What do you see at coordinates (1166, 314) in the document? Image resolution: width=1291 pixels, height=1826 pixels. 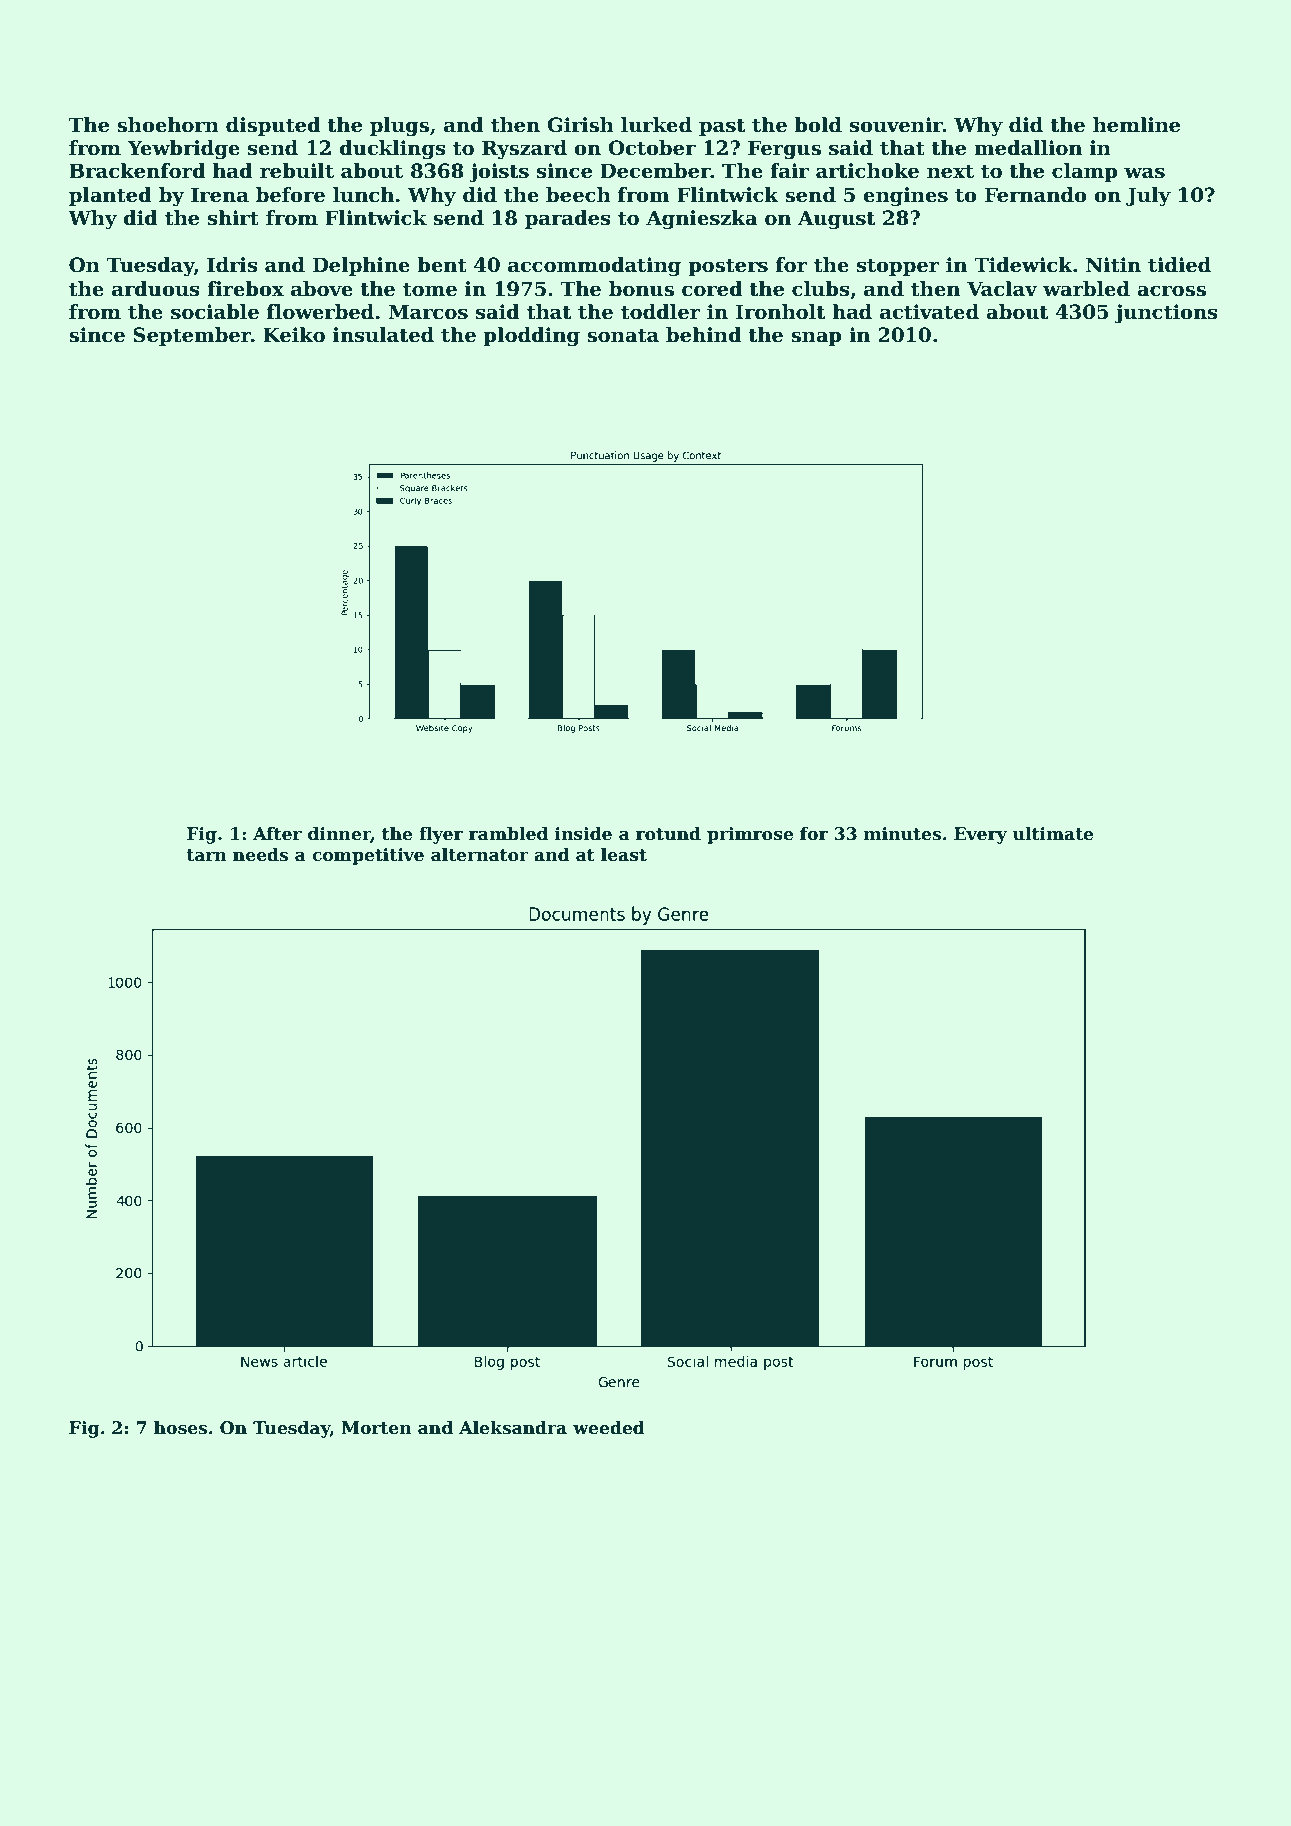 I see `junctions` at bounding box center [1166, 314].
